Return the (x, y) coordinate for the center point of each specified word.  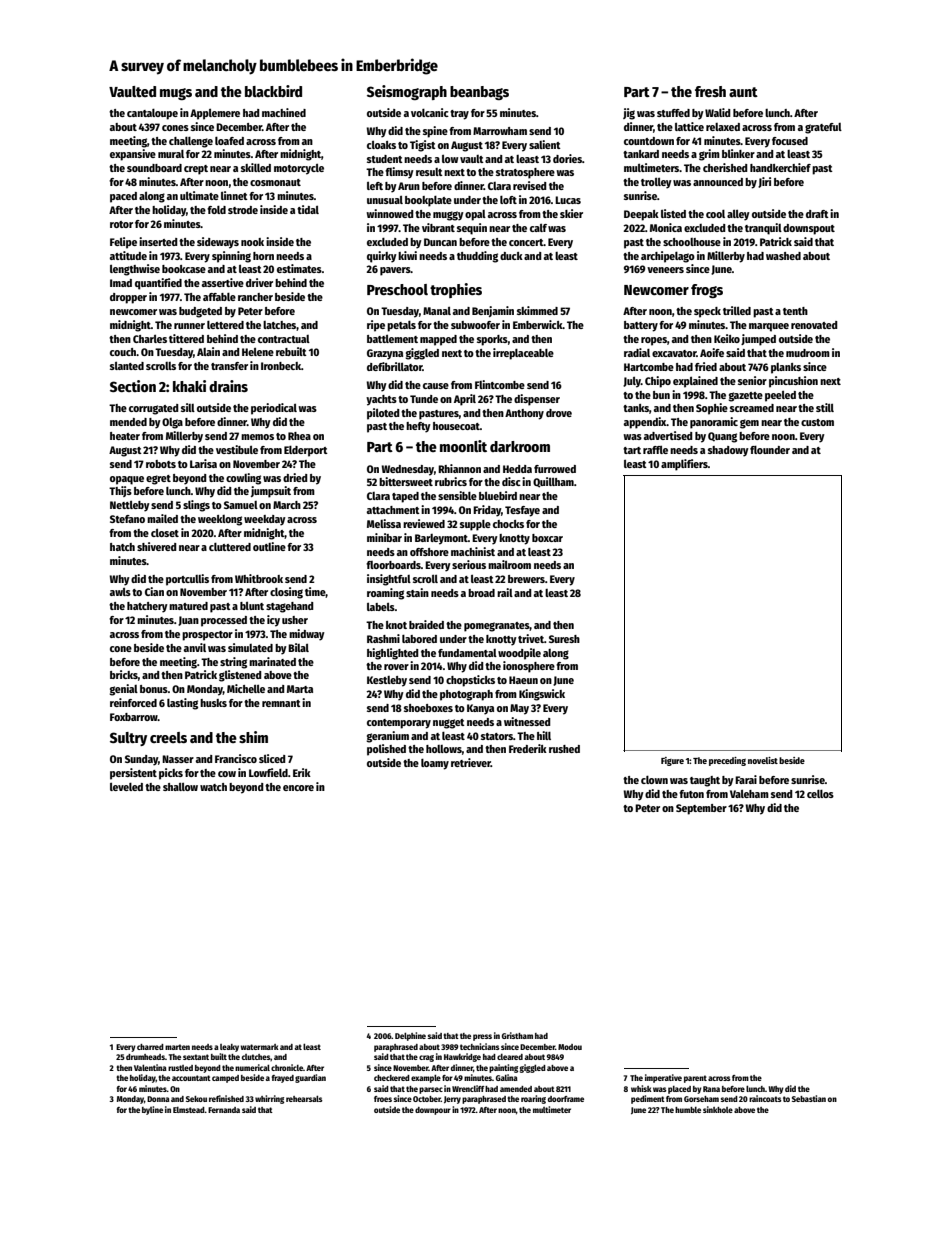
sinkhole (718, 1109)
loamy (435, 764)
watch (213, 787)
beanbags (479, 93)
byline (152, 1110)
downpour (433, 1111)
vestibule (237, 449)
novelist (763, 760)
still (825, 407)
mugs (176, 94)
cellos (820, 794)
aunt (743, 92)
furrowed (555, 469)
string (233, 663)
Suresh (564, 639)
